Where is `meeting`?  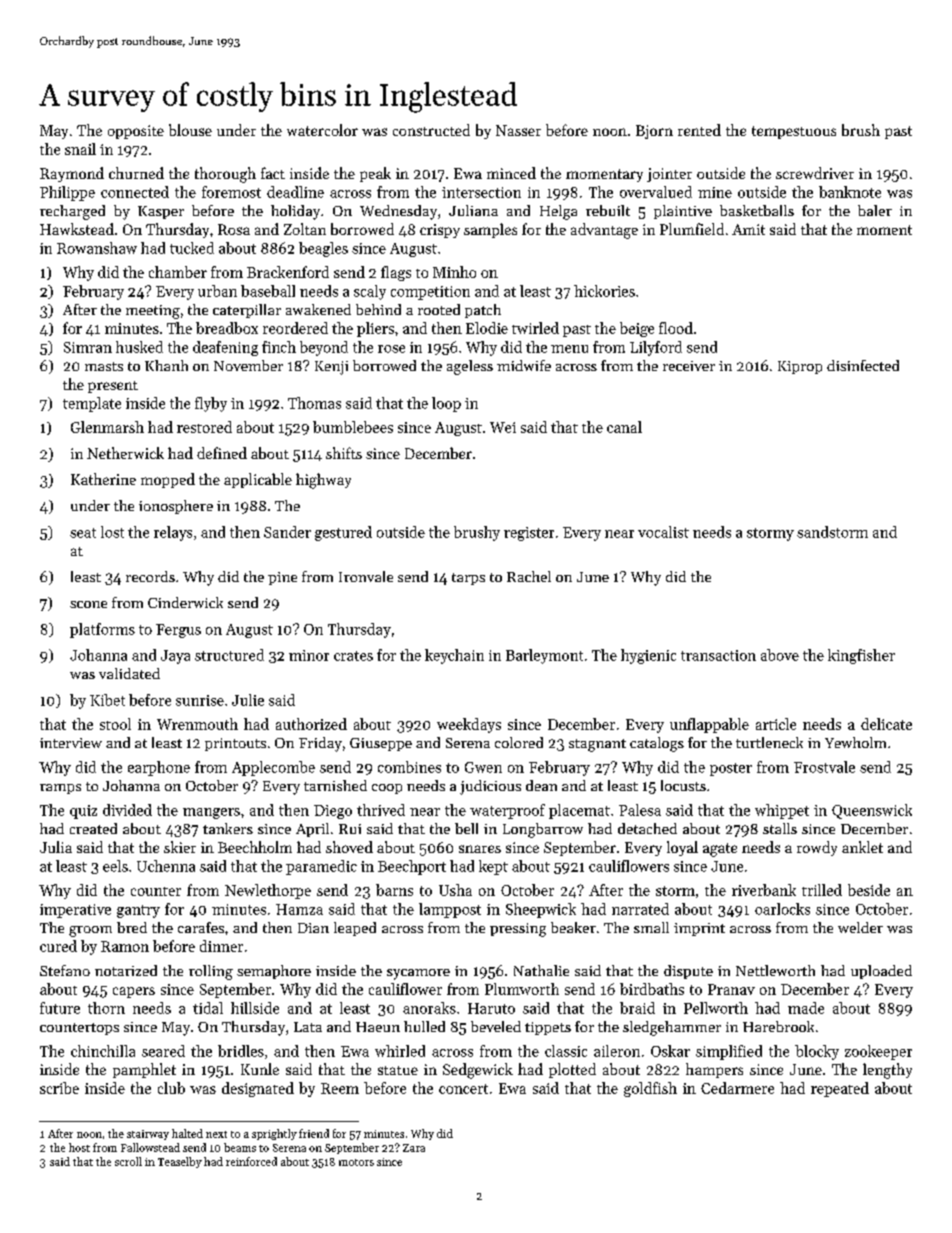
meeting is located at coordinates (153, 312).
